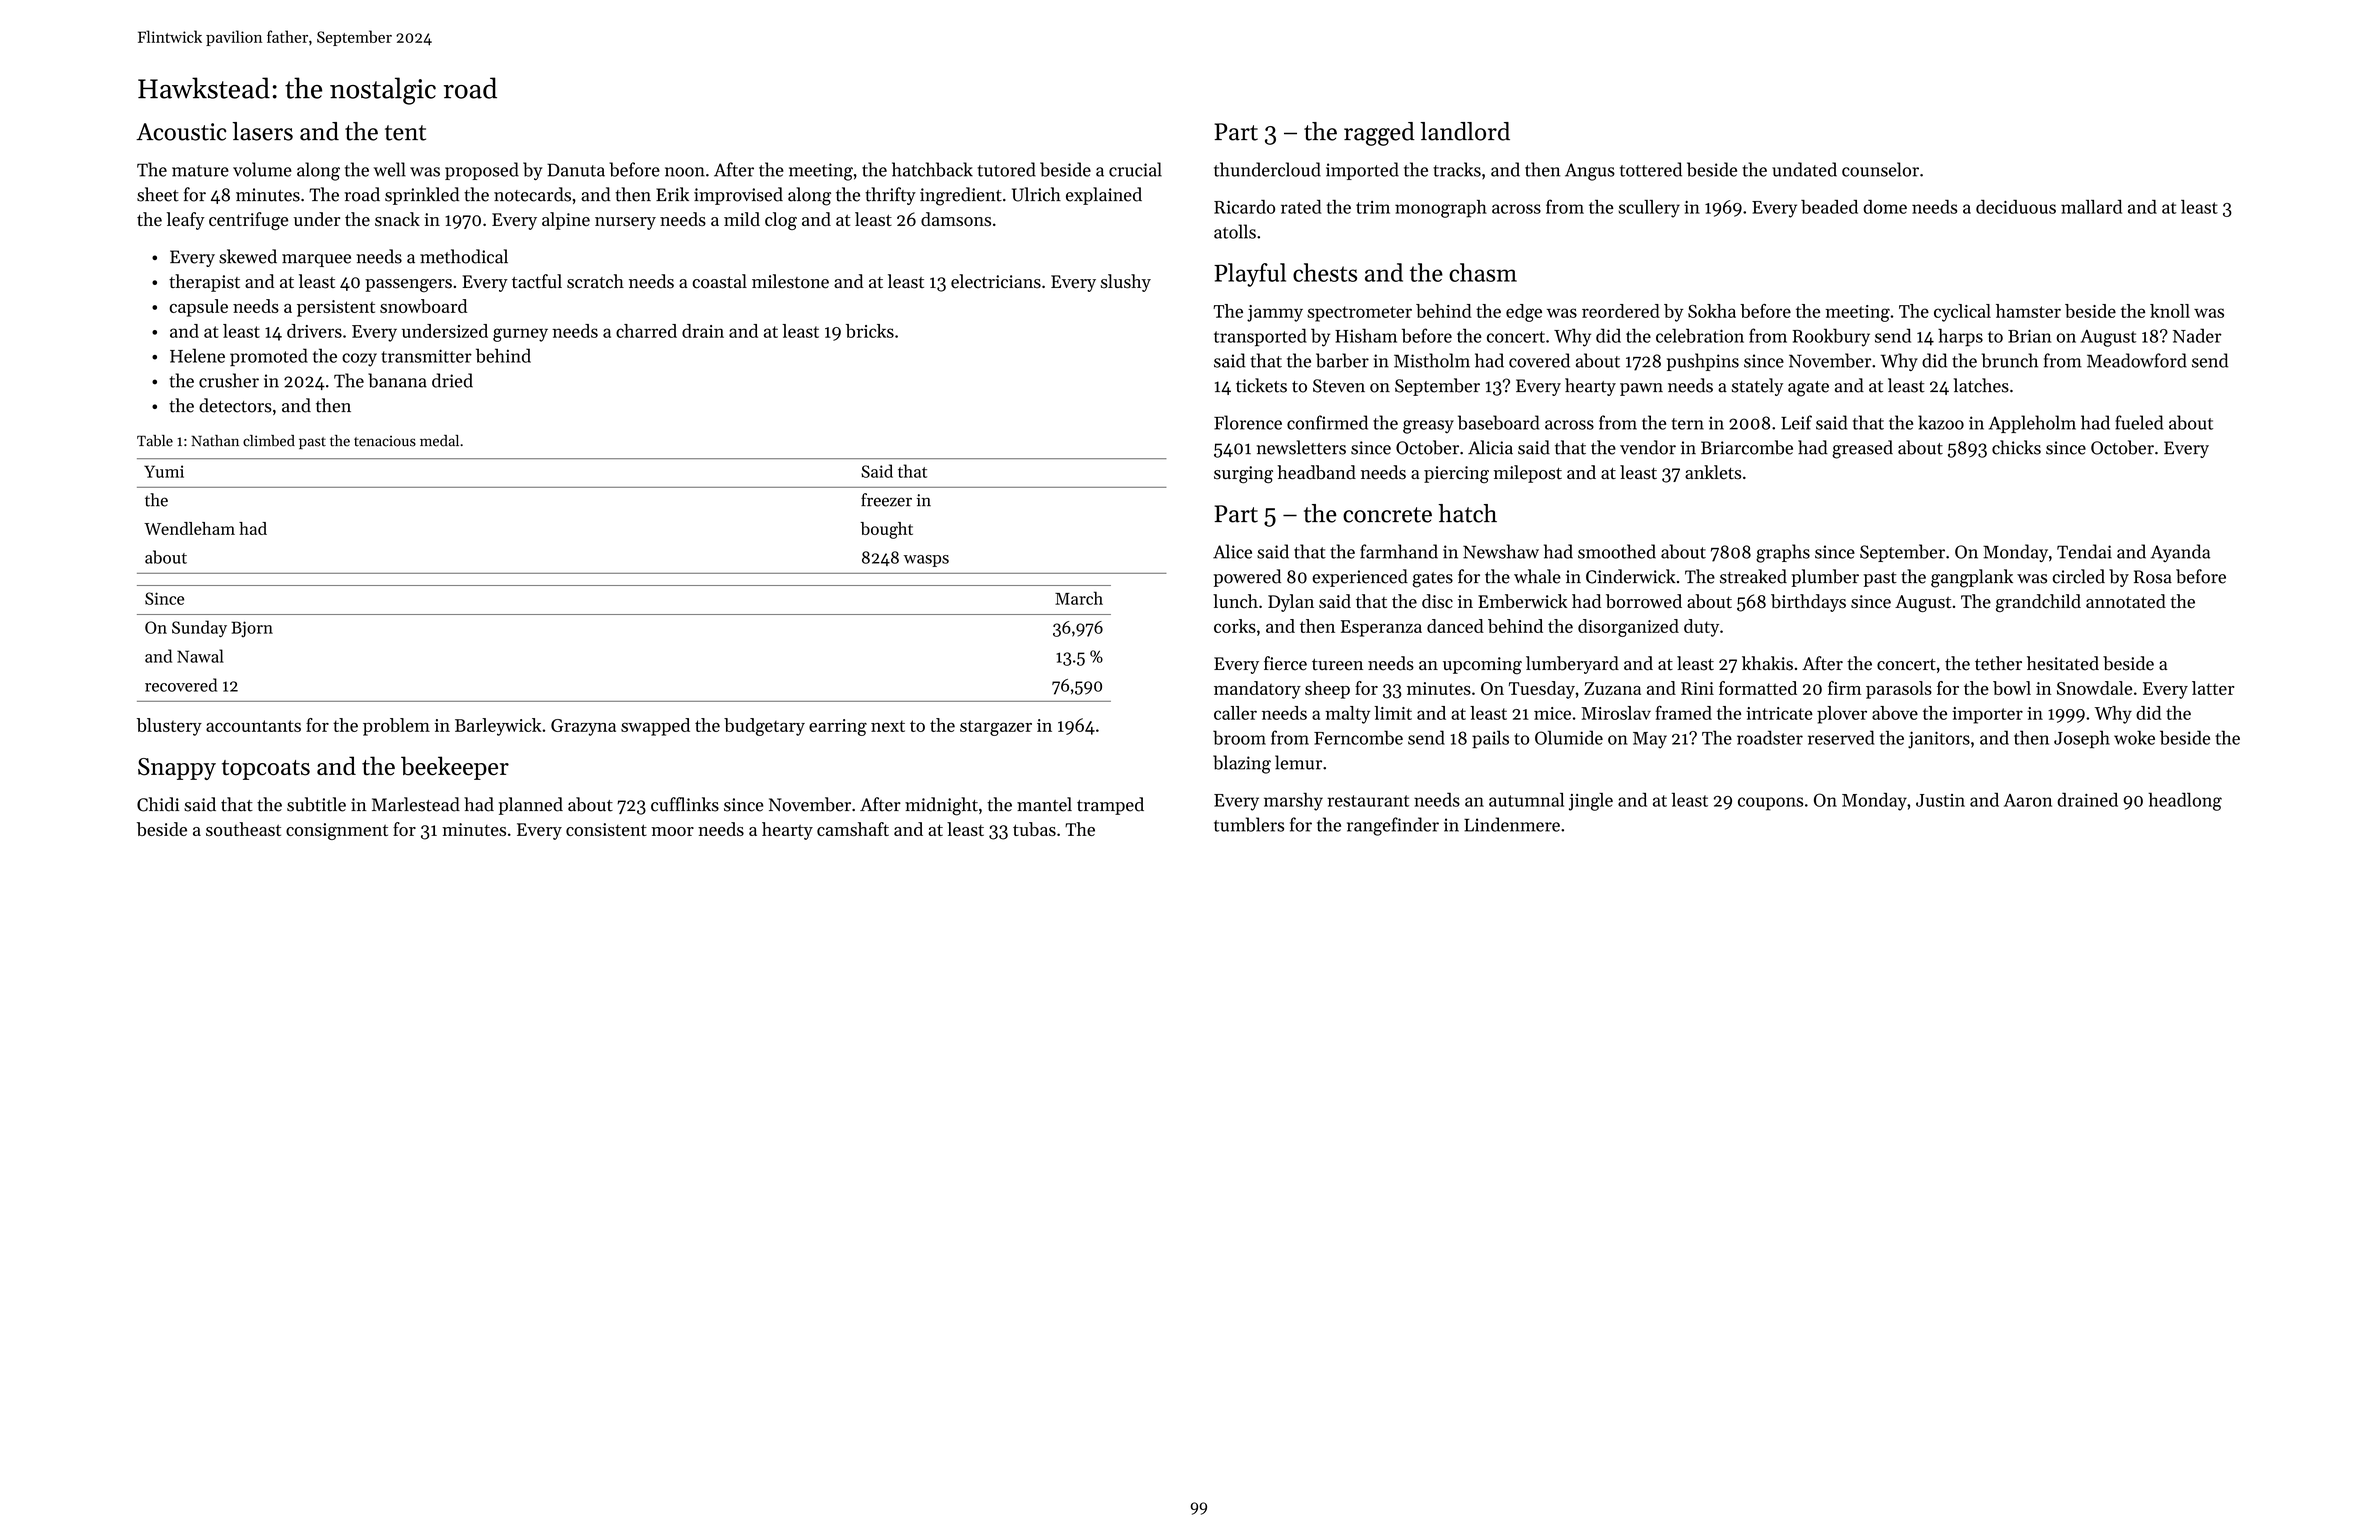 This image has width=2380, height=1540. Describe the element at coordinates (1617, 551) in the image. I see `smoothed` at that location.
